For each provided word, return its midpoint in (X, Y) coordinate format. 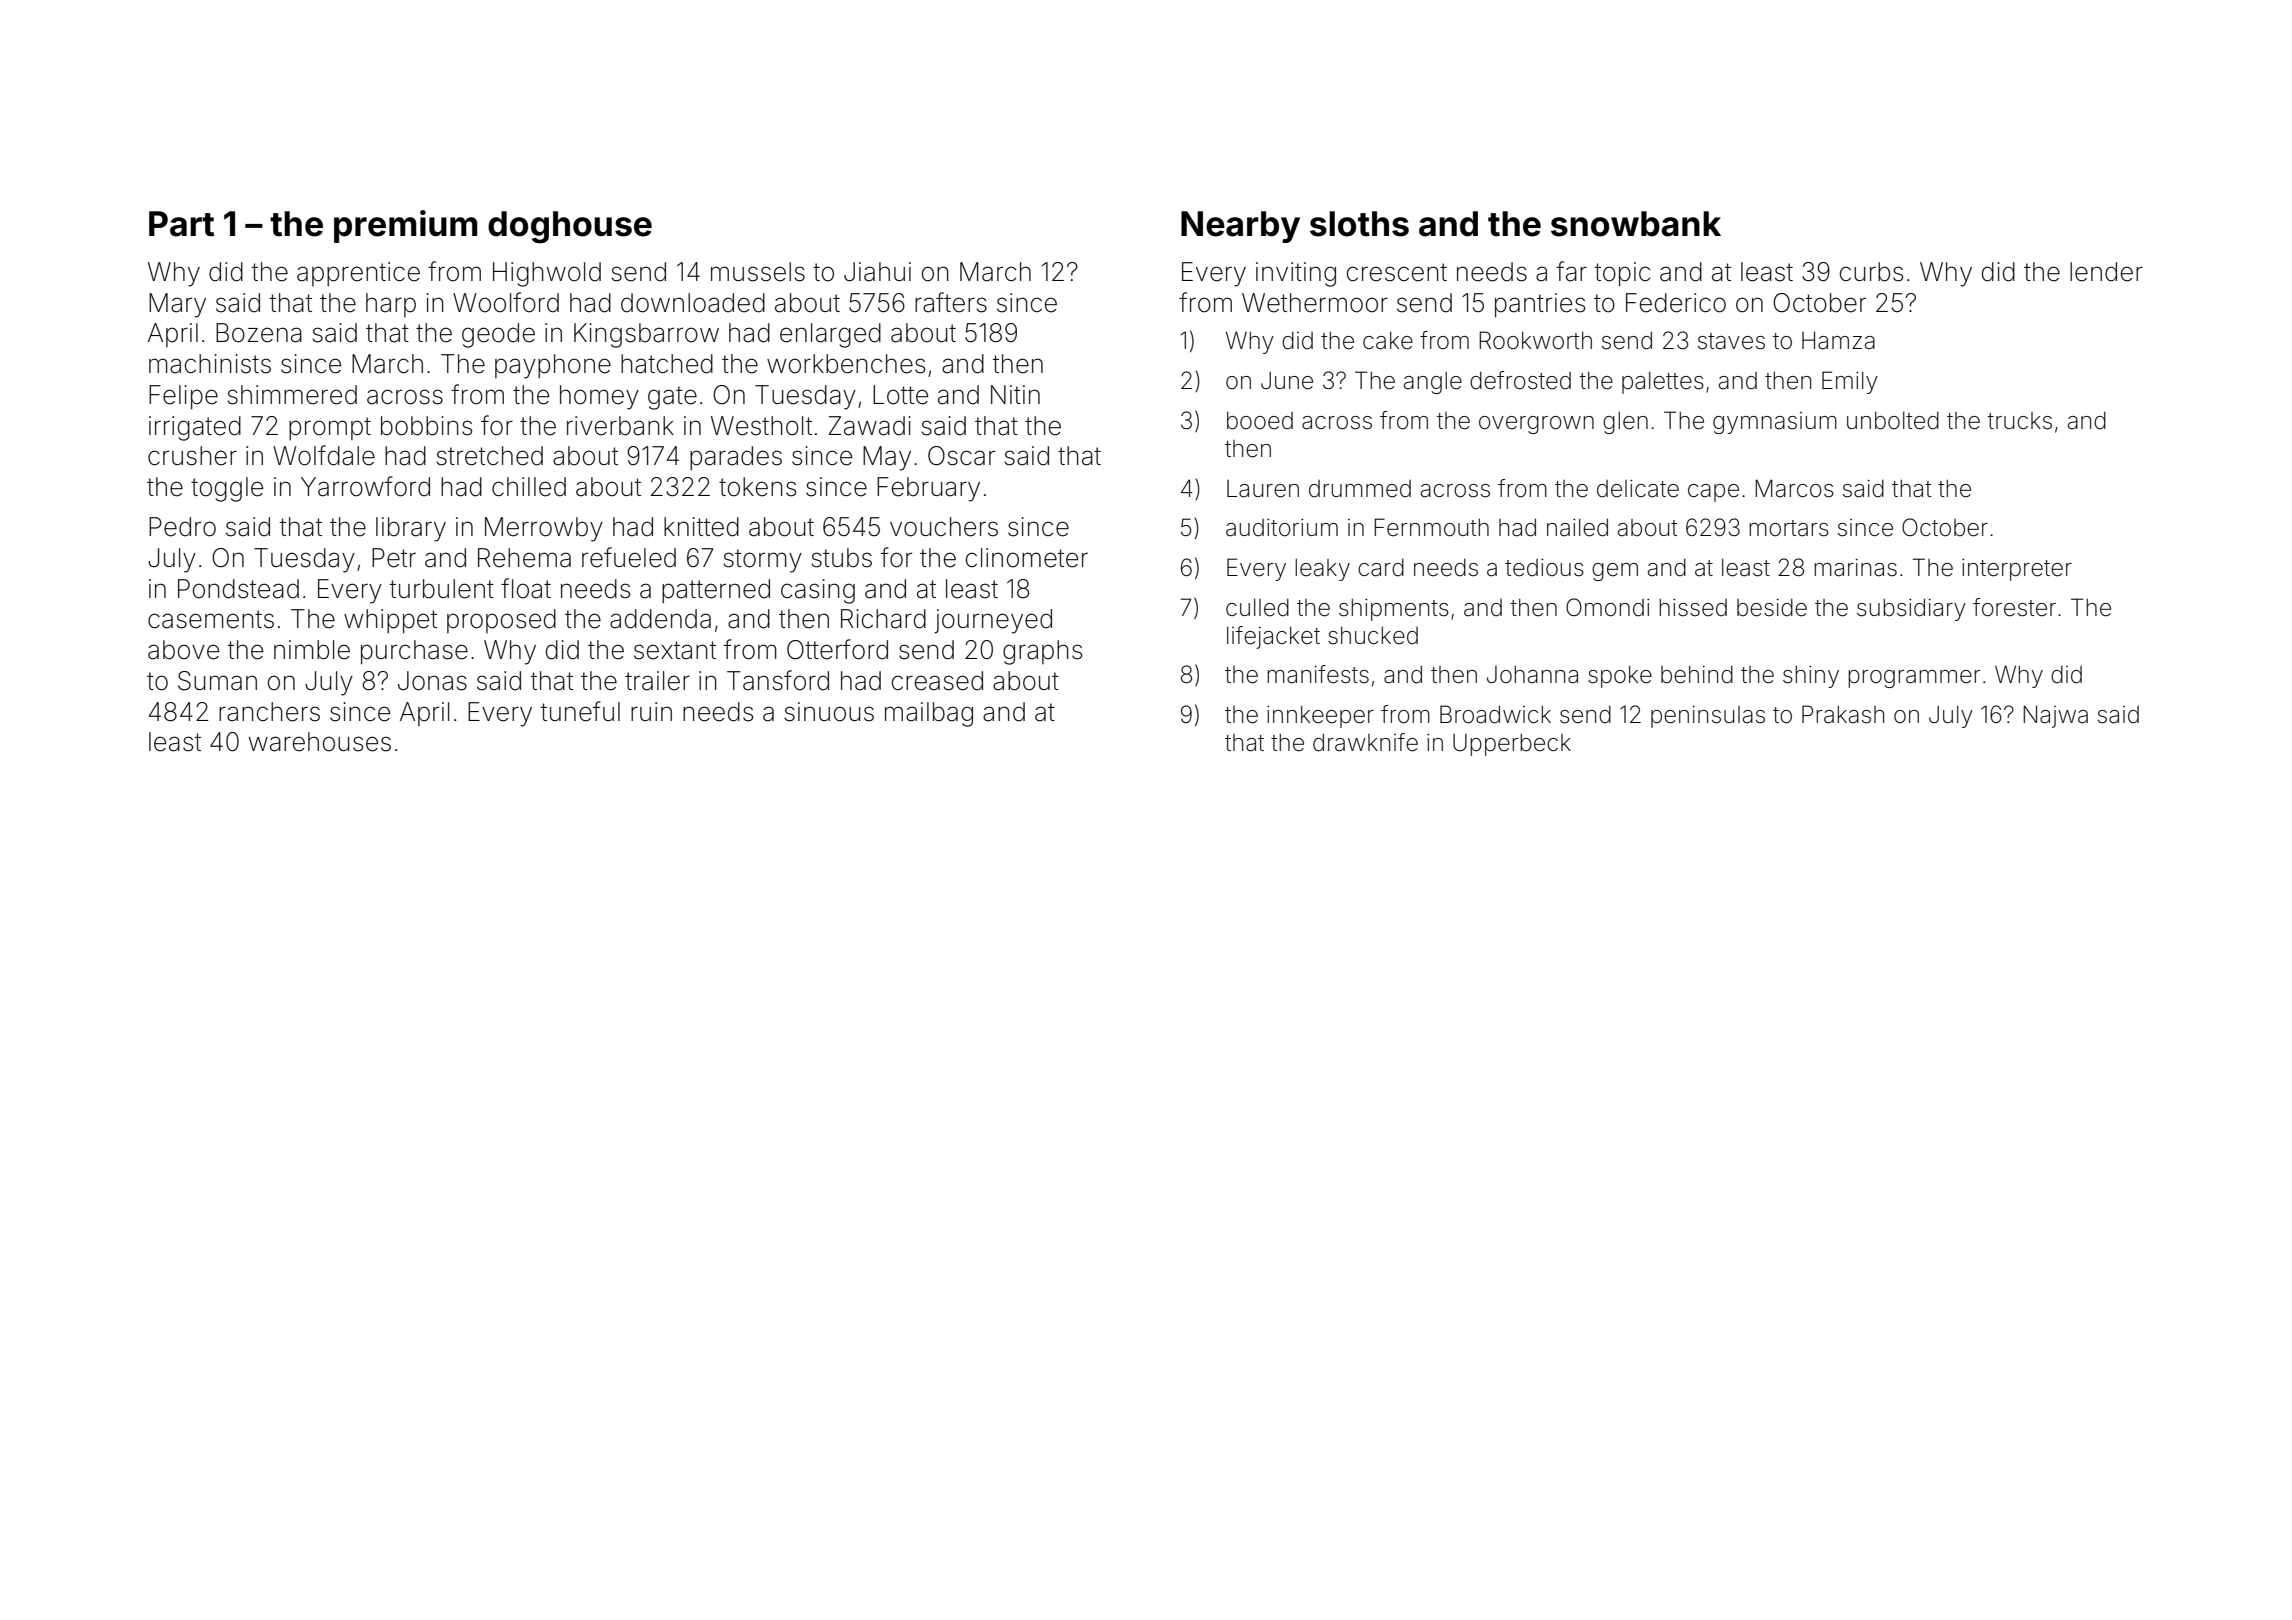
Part (181, 224)
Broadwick (1495, 714)
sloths (1359, 224)
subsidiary (1911, 609)
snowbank (1636, 224)
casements (211, 619)
